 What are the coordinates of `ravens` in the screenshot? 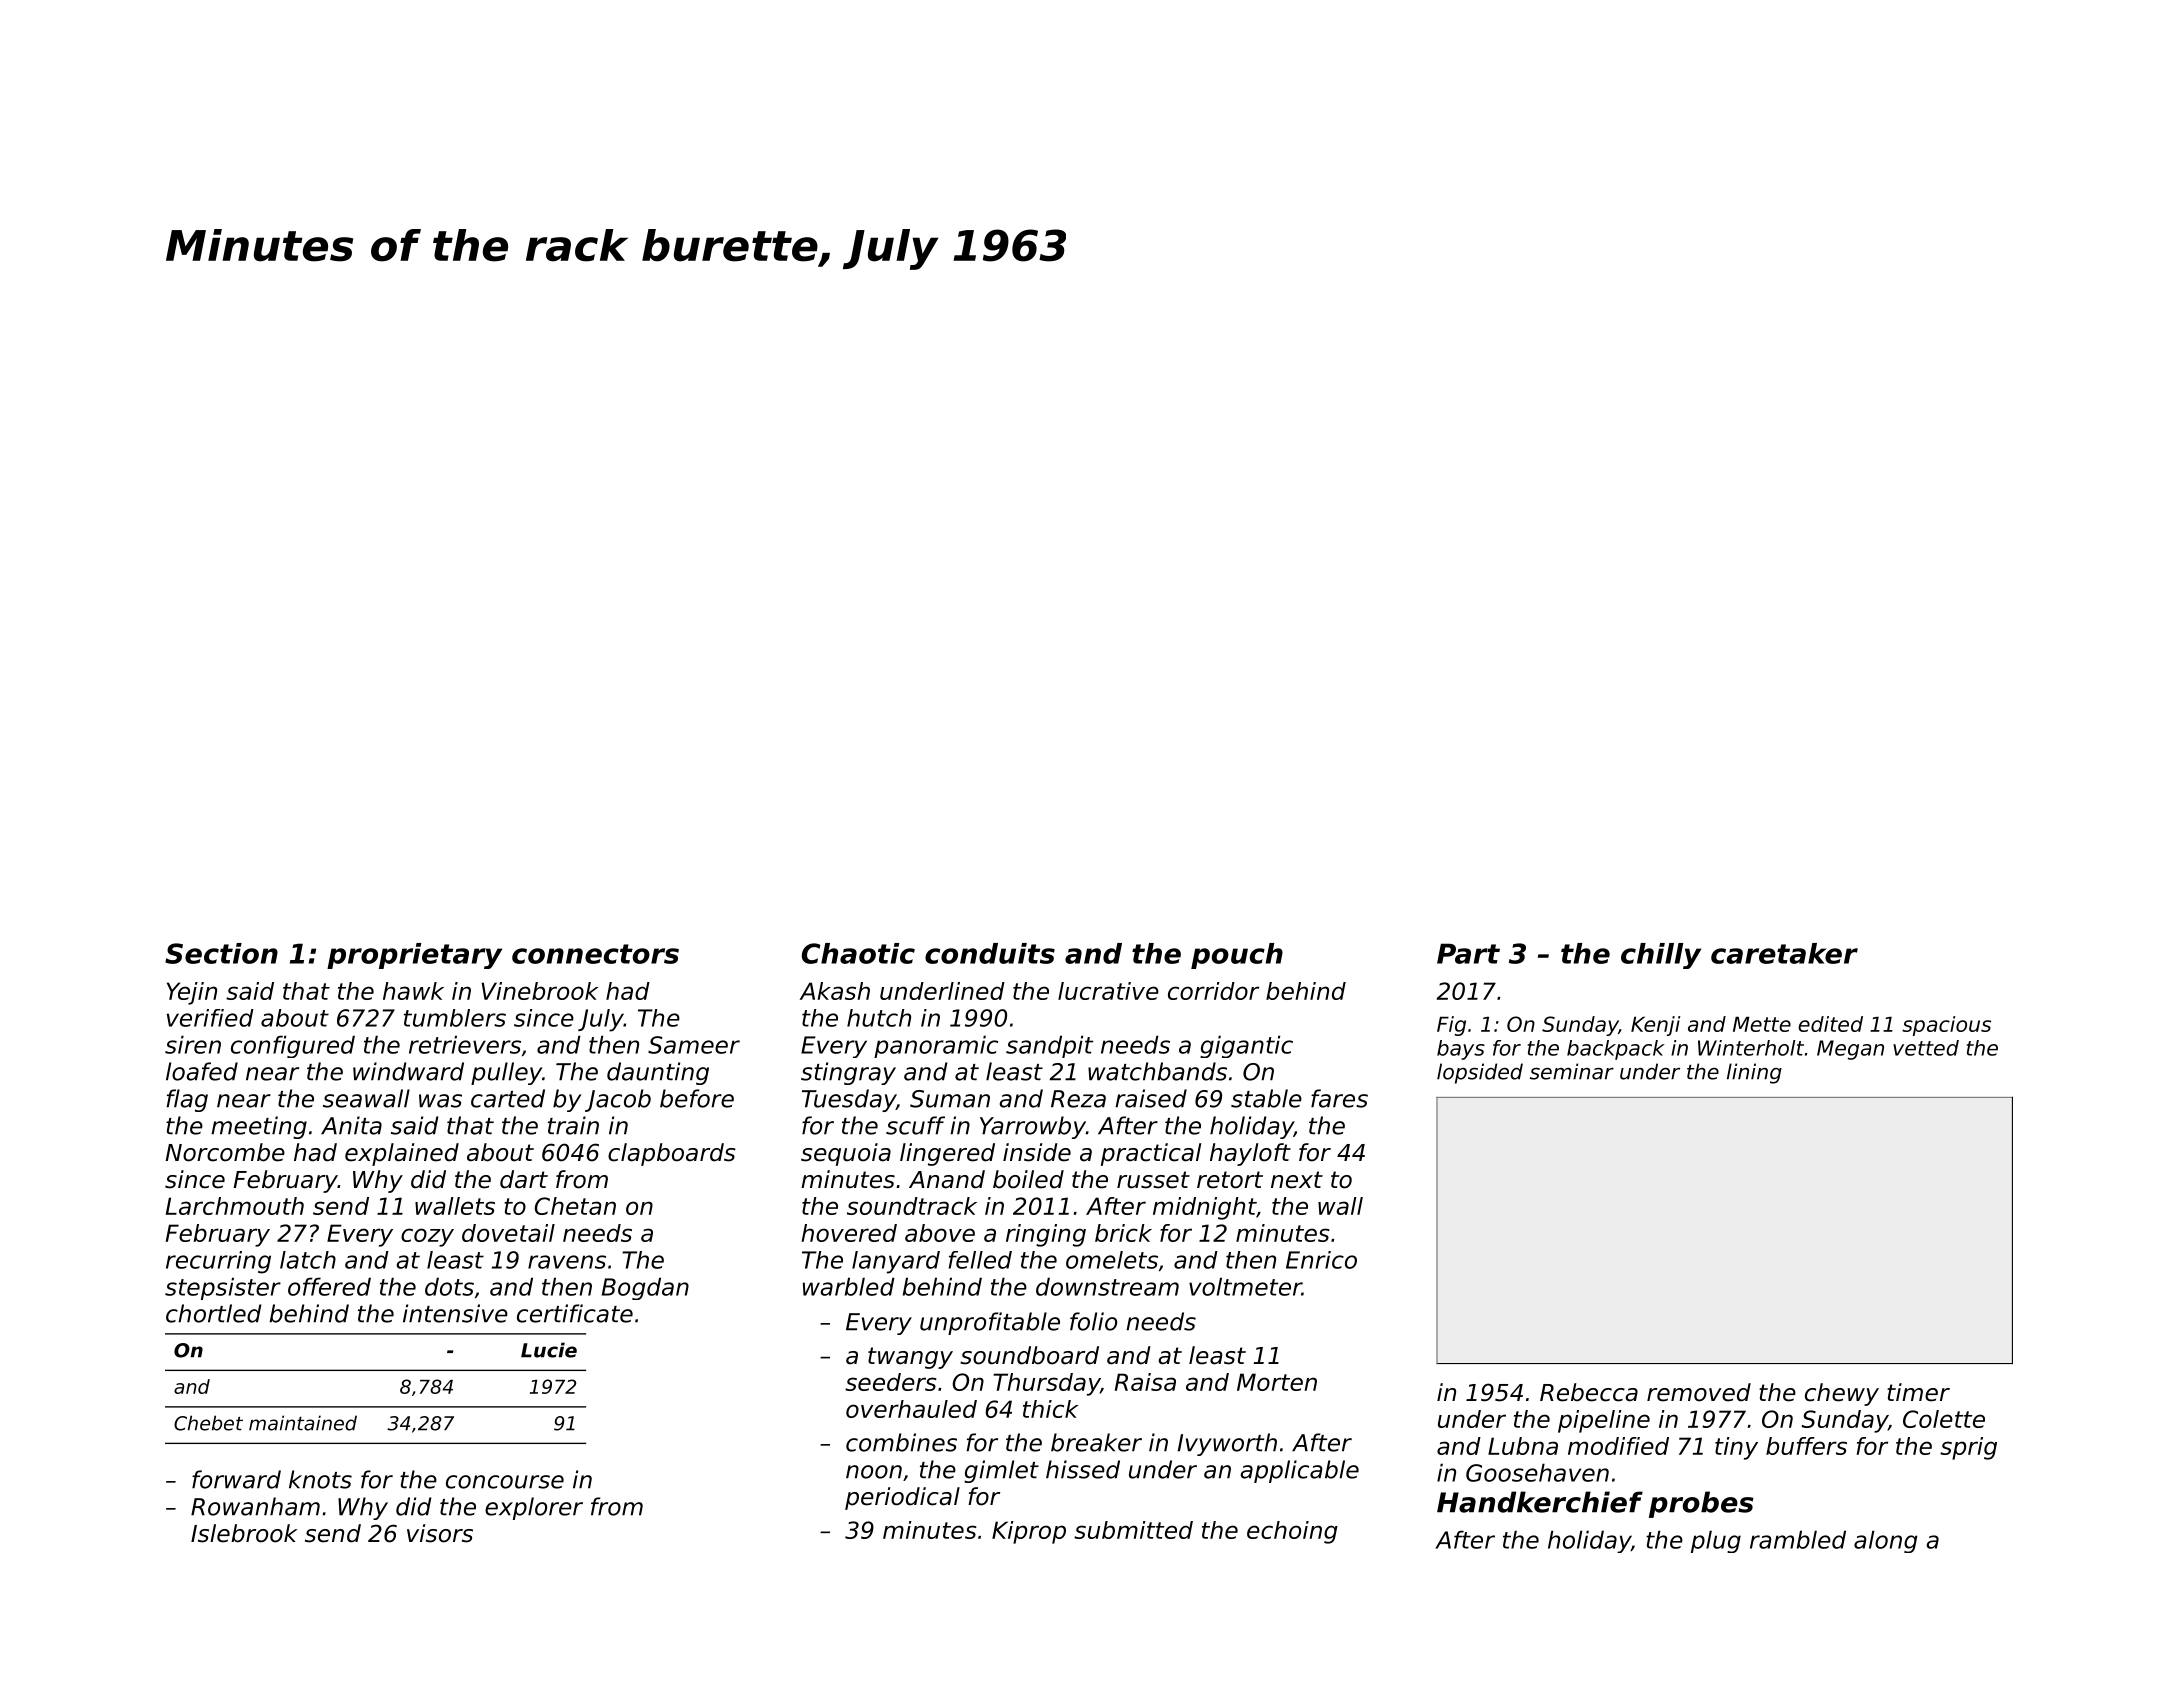 It's located at (567, 1262).
